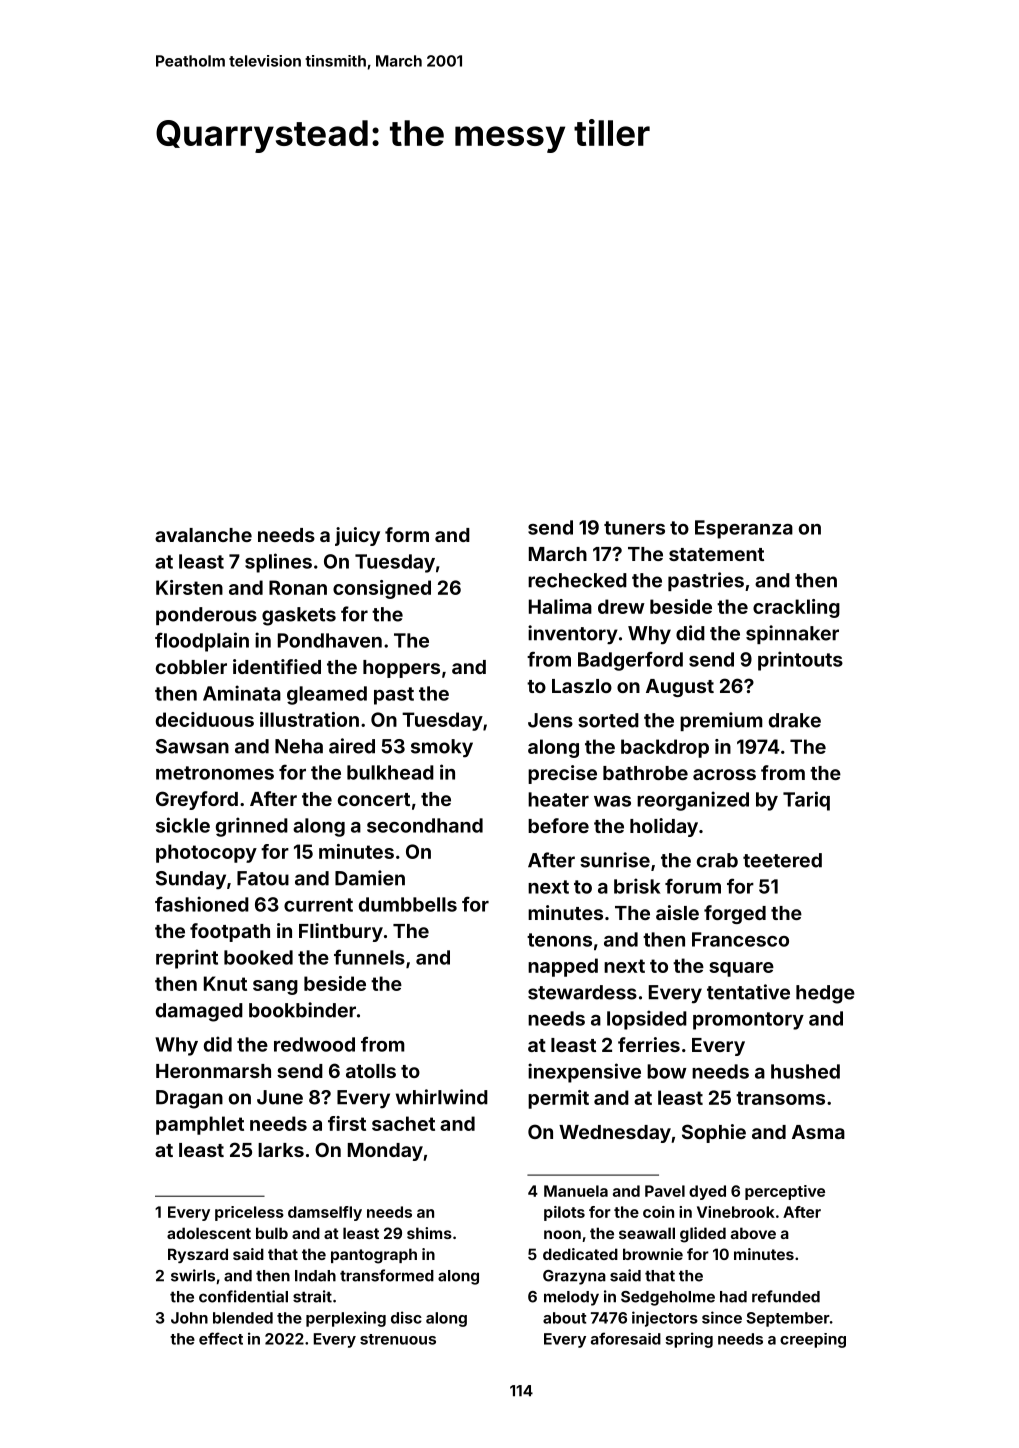  Describe the element at coordinates (744, 529) in the document. I see `Esperanza` at that location.
